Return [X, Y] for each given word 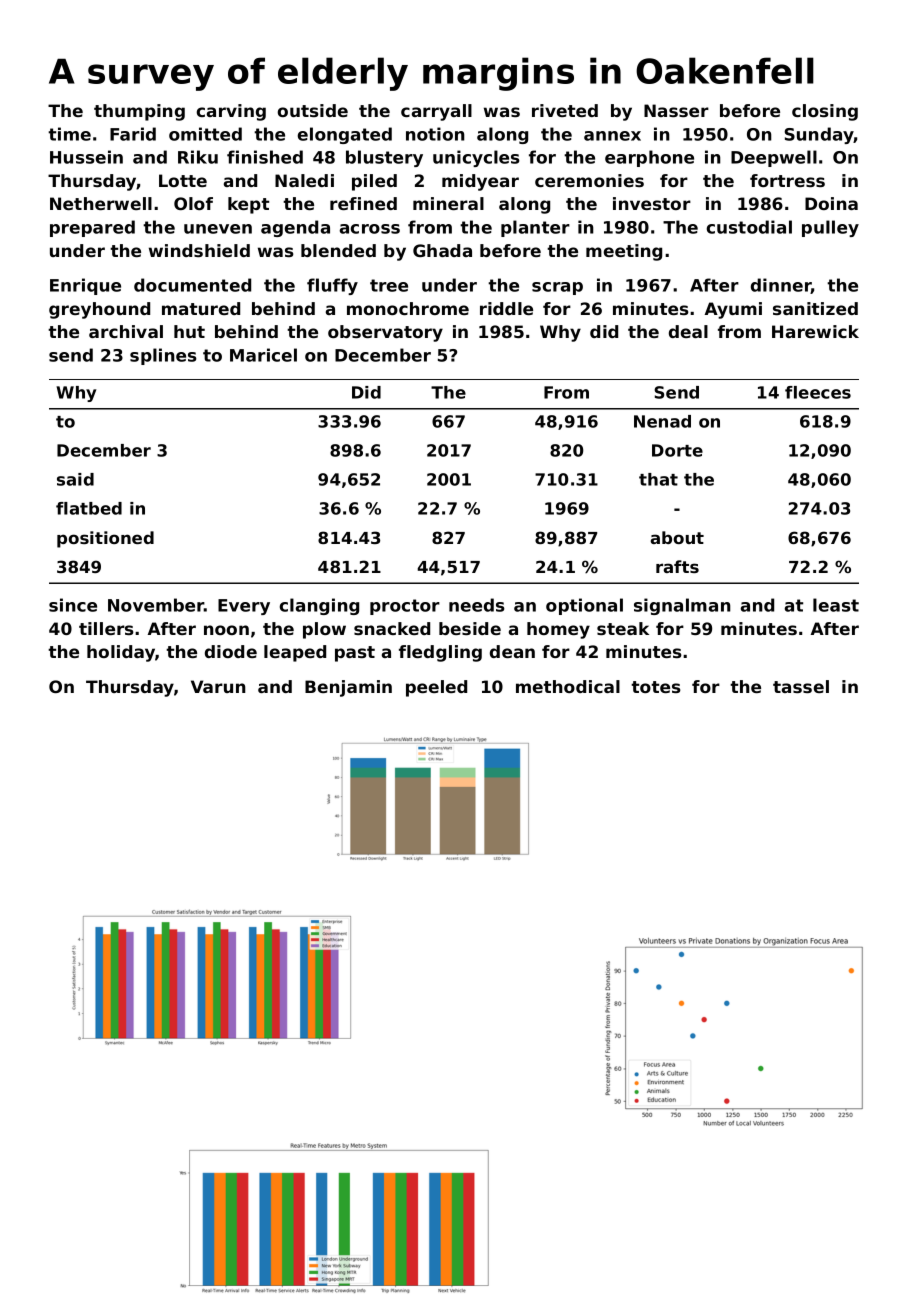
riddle [506, 308]
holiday [121, 653]
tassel [801, 686]
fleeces [818, 392]
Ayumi [733, 310]
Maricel [263, 355]
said [75, 479]
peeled [436, 688]
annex [612, 136]
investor [652, 203]
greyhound [99, 310]
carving [231, 112]
